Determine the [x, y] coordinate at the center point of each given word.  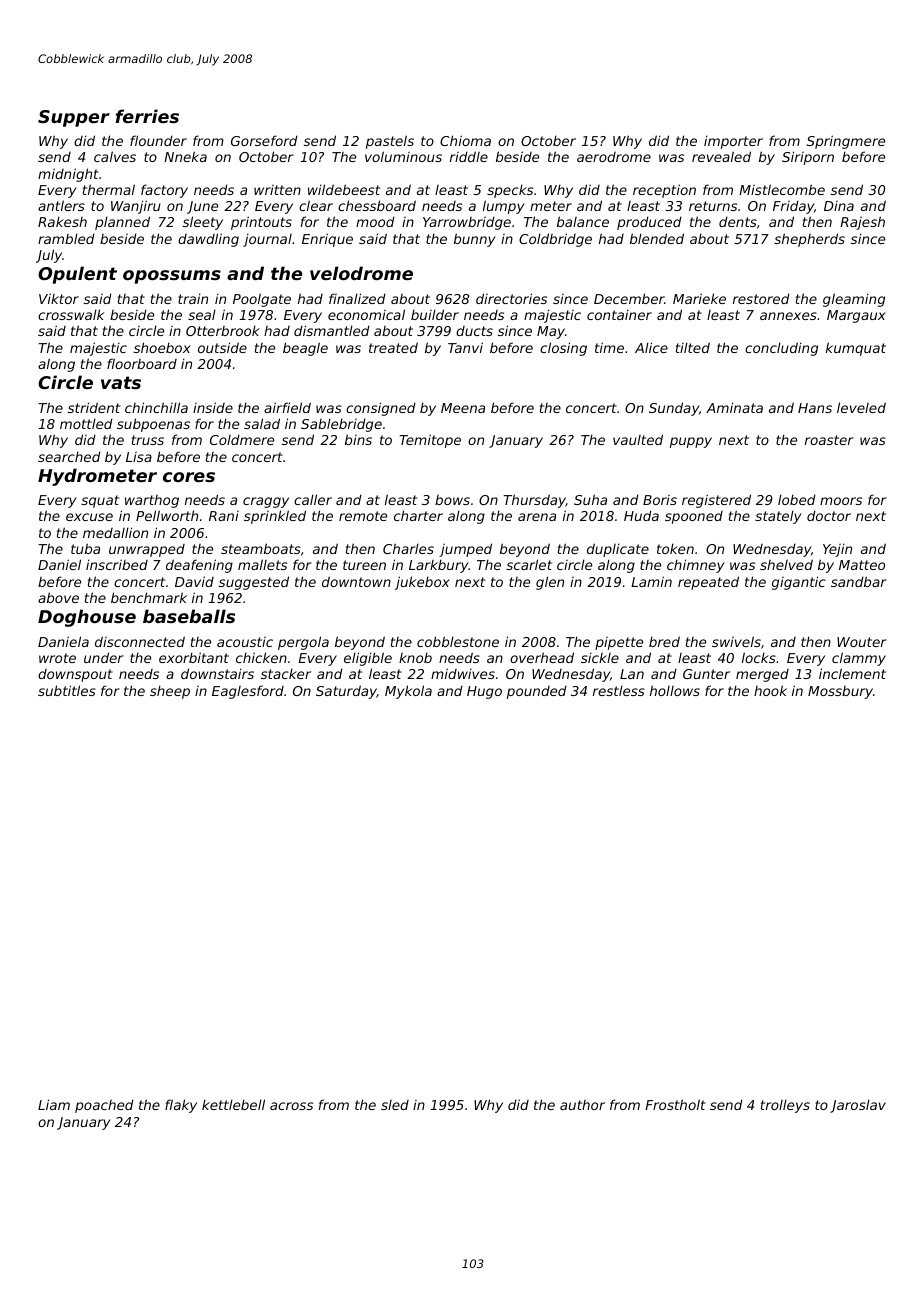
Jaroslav [858, 1106]
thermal [109, 189]
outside [222, 347]
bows [452, 500]
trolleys [785, 1106]
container [619, 314]
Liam [54, 1104]
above [58, 597]
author [582, 1105]
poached [104, 1106]
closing [563, 349]
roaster [829, 440]
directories [511, 298]
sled [395, 1105]
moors [841, 501]
